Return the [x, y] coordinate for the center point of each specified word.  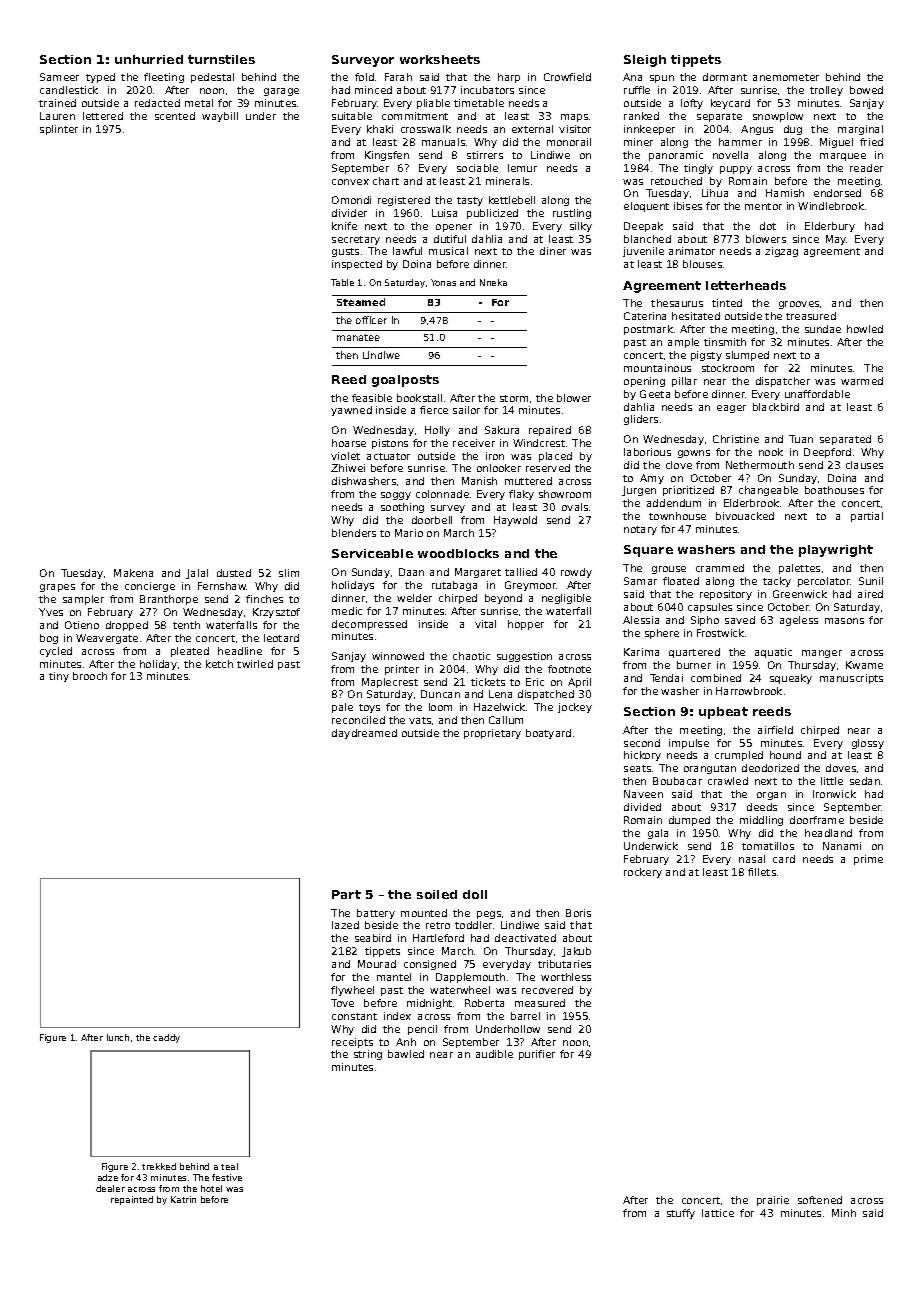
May [836, 240]
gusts [345, 252]
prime [868, 860]
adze [108, 1177]
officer [371, 320]
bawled [406, 1054]
